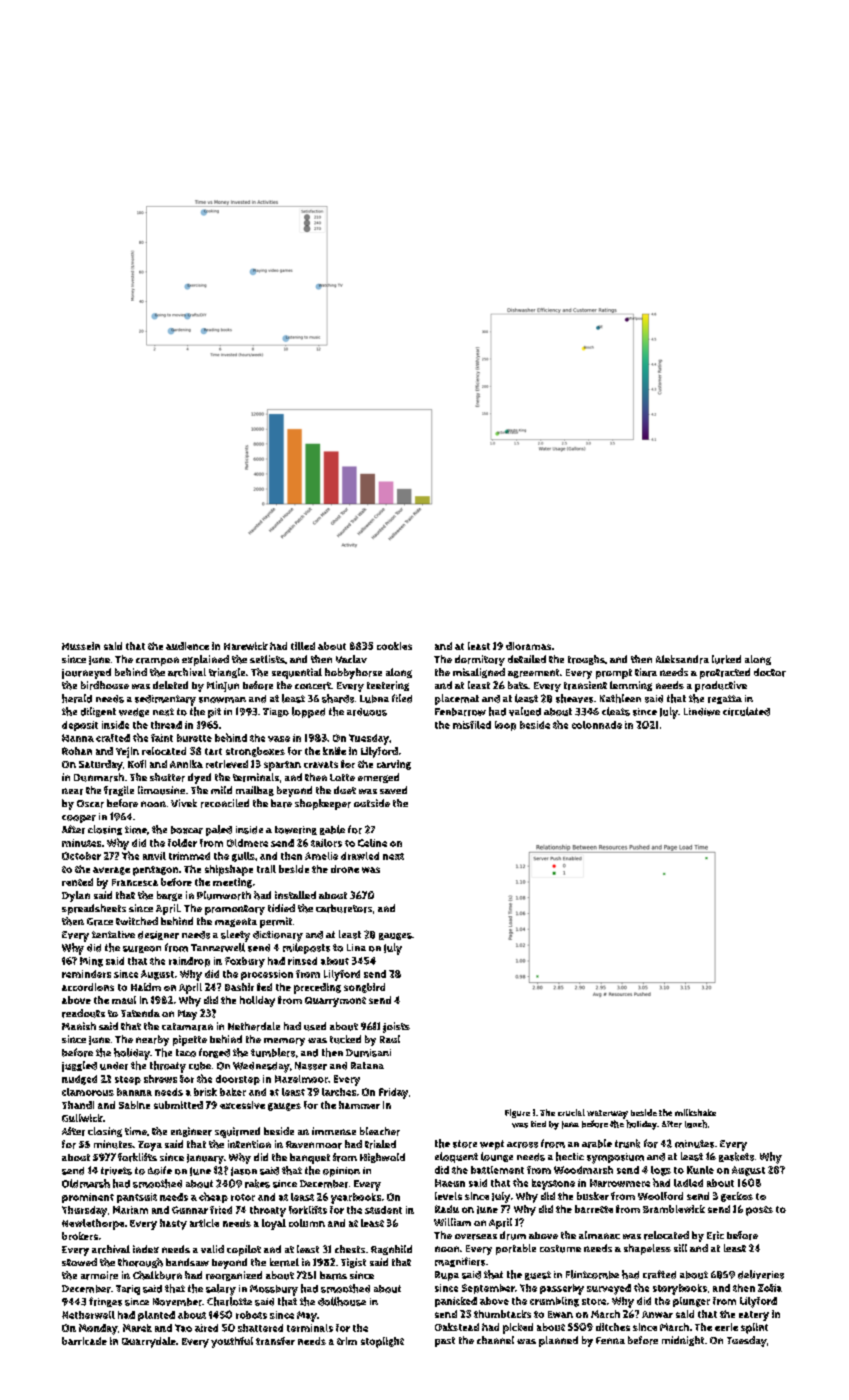  I want to click on circulated, so click(746, 711).
